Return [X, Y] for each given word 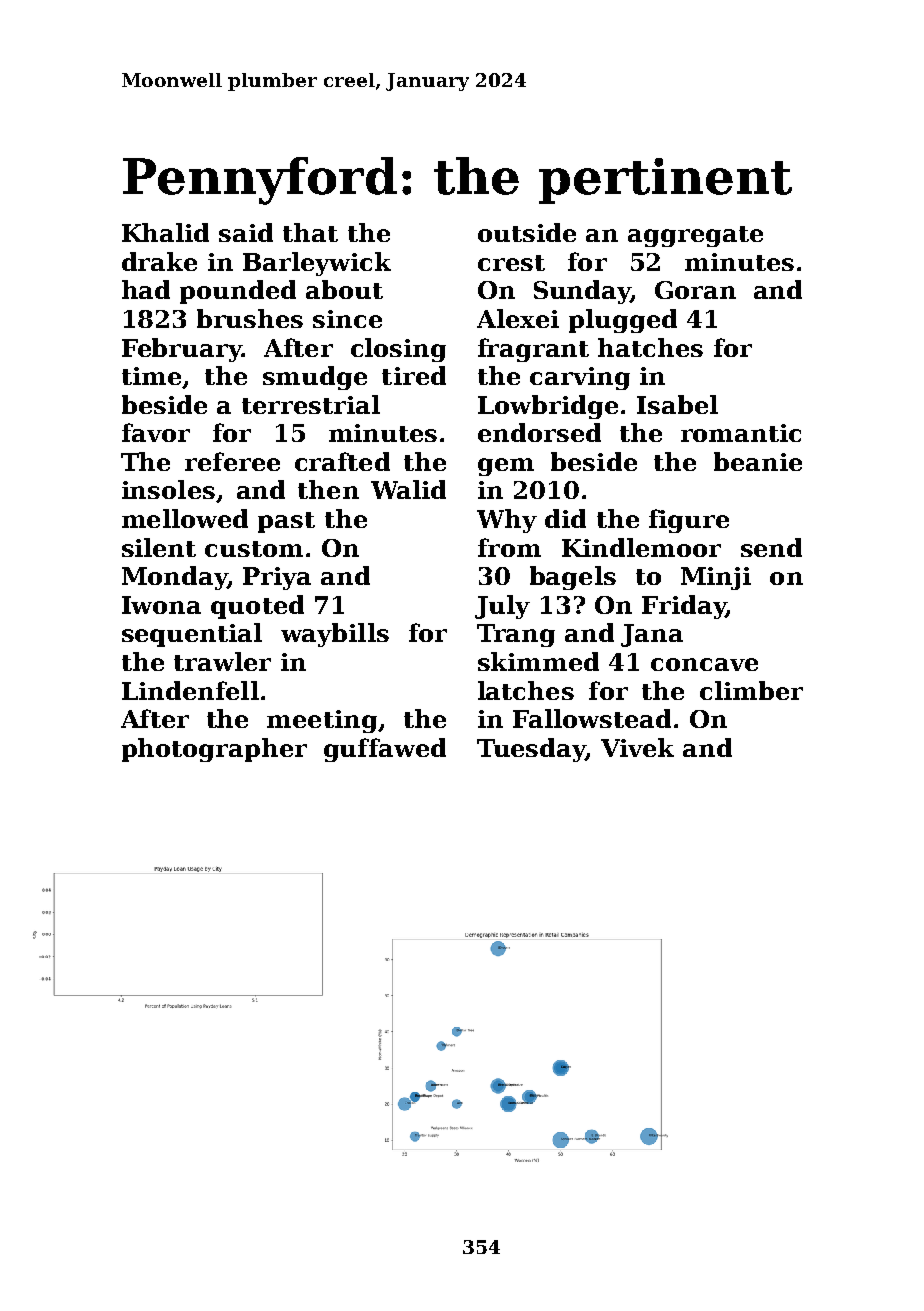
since [347, 319]
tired [414, 375]
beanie [758, 461]
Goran [695, 290]
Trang [516, 635]
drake [159, 261]
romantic [741, 433]
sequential [192, 635]
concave [704, 664]
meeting [322, 721]
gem [506, 467]
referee [232, 461]
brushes [250, 318]
